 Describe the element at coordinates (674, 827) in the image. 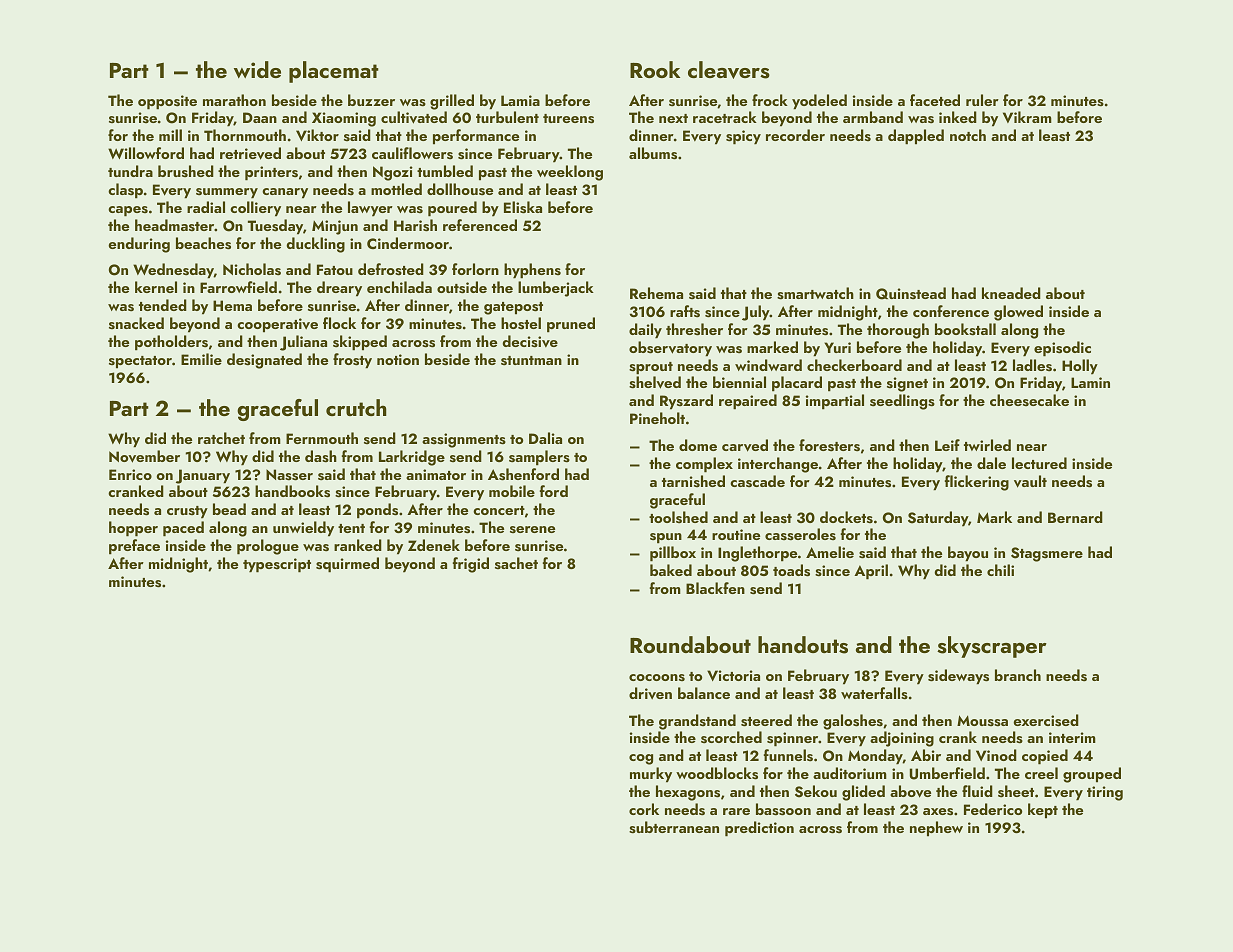

I see `subterranean` at that location.
